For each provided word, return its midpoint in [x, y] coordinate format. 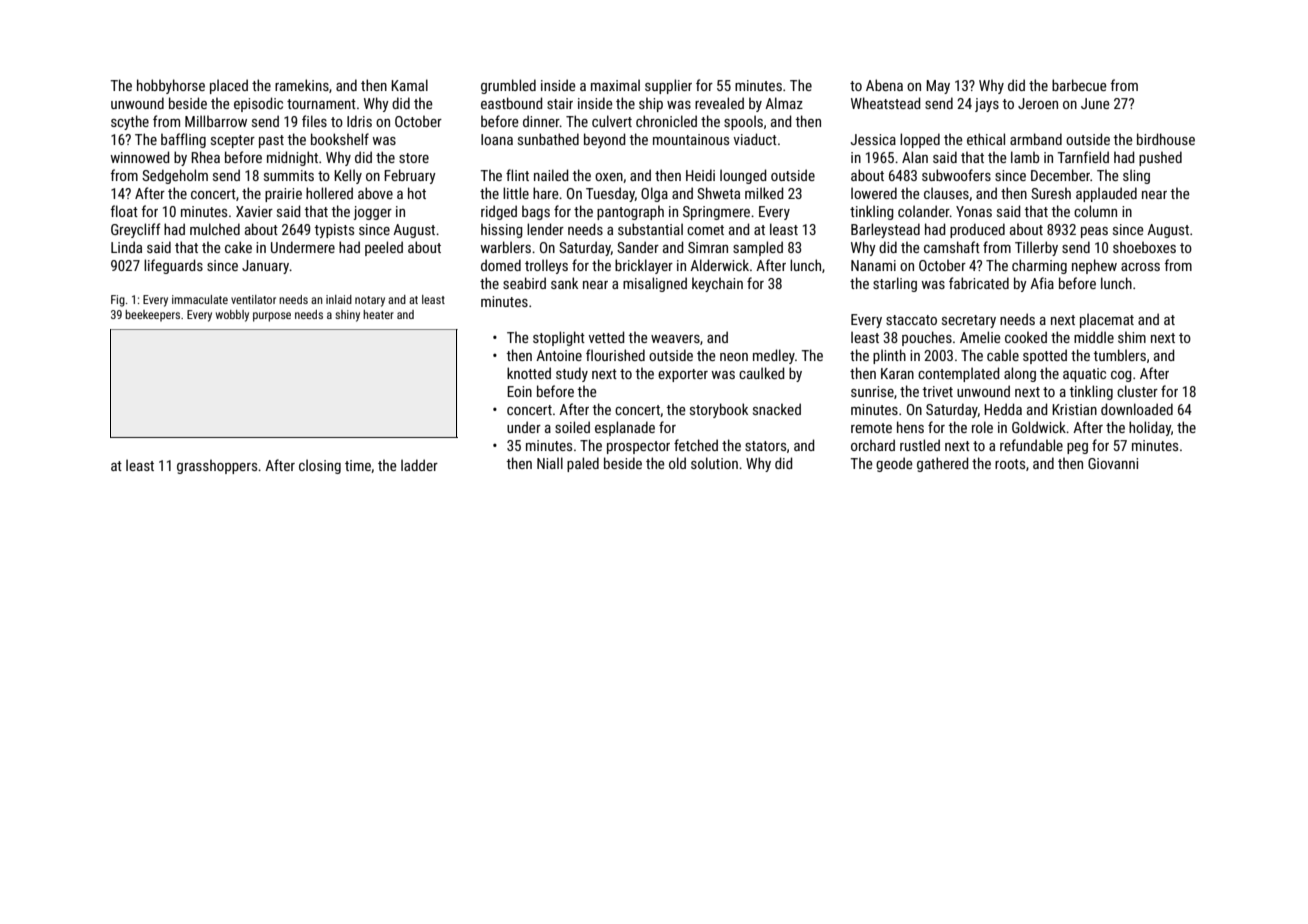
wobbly [232, 316]
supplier [668, 86]
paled [583, 464]
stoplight [559, 338]
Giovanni [1113, 463]
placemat [1107, 320]
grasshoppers [217, 466]
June [1095, 103]
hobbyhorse [171, 86]
